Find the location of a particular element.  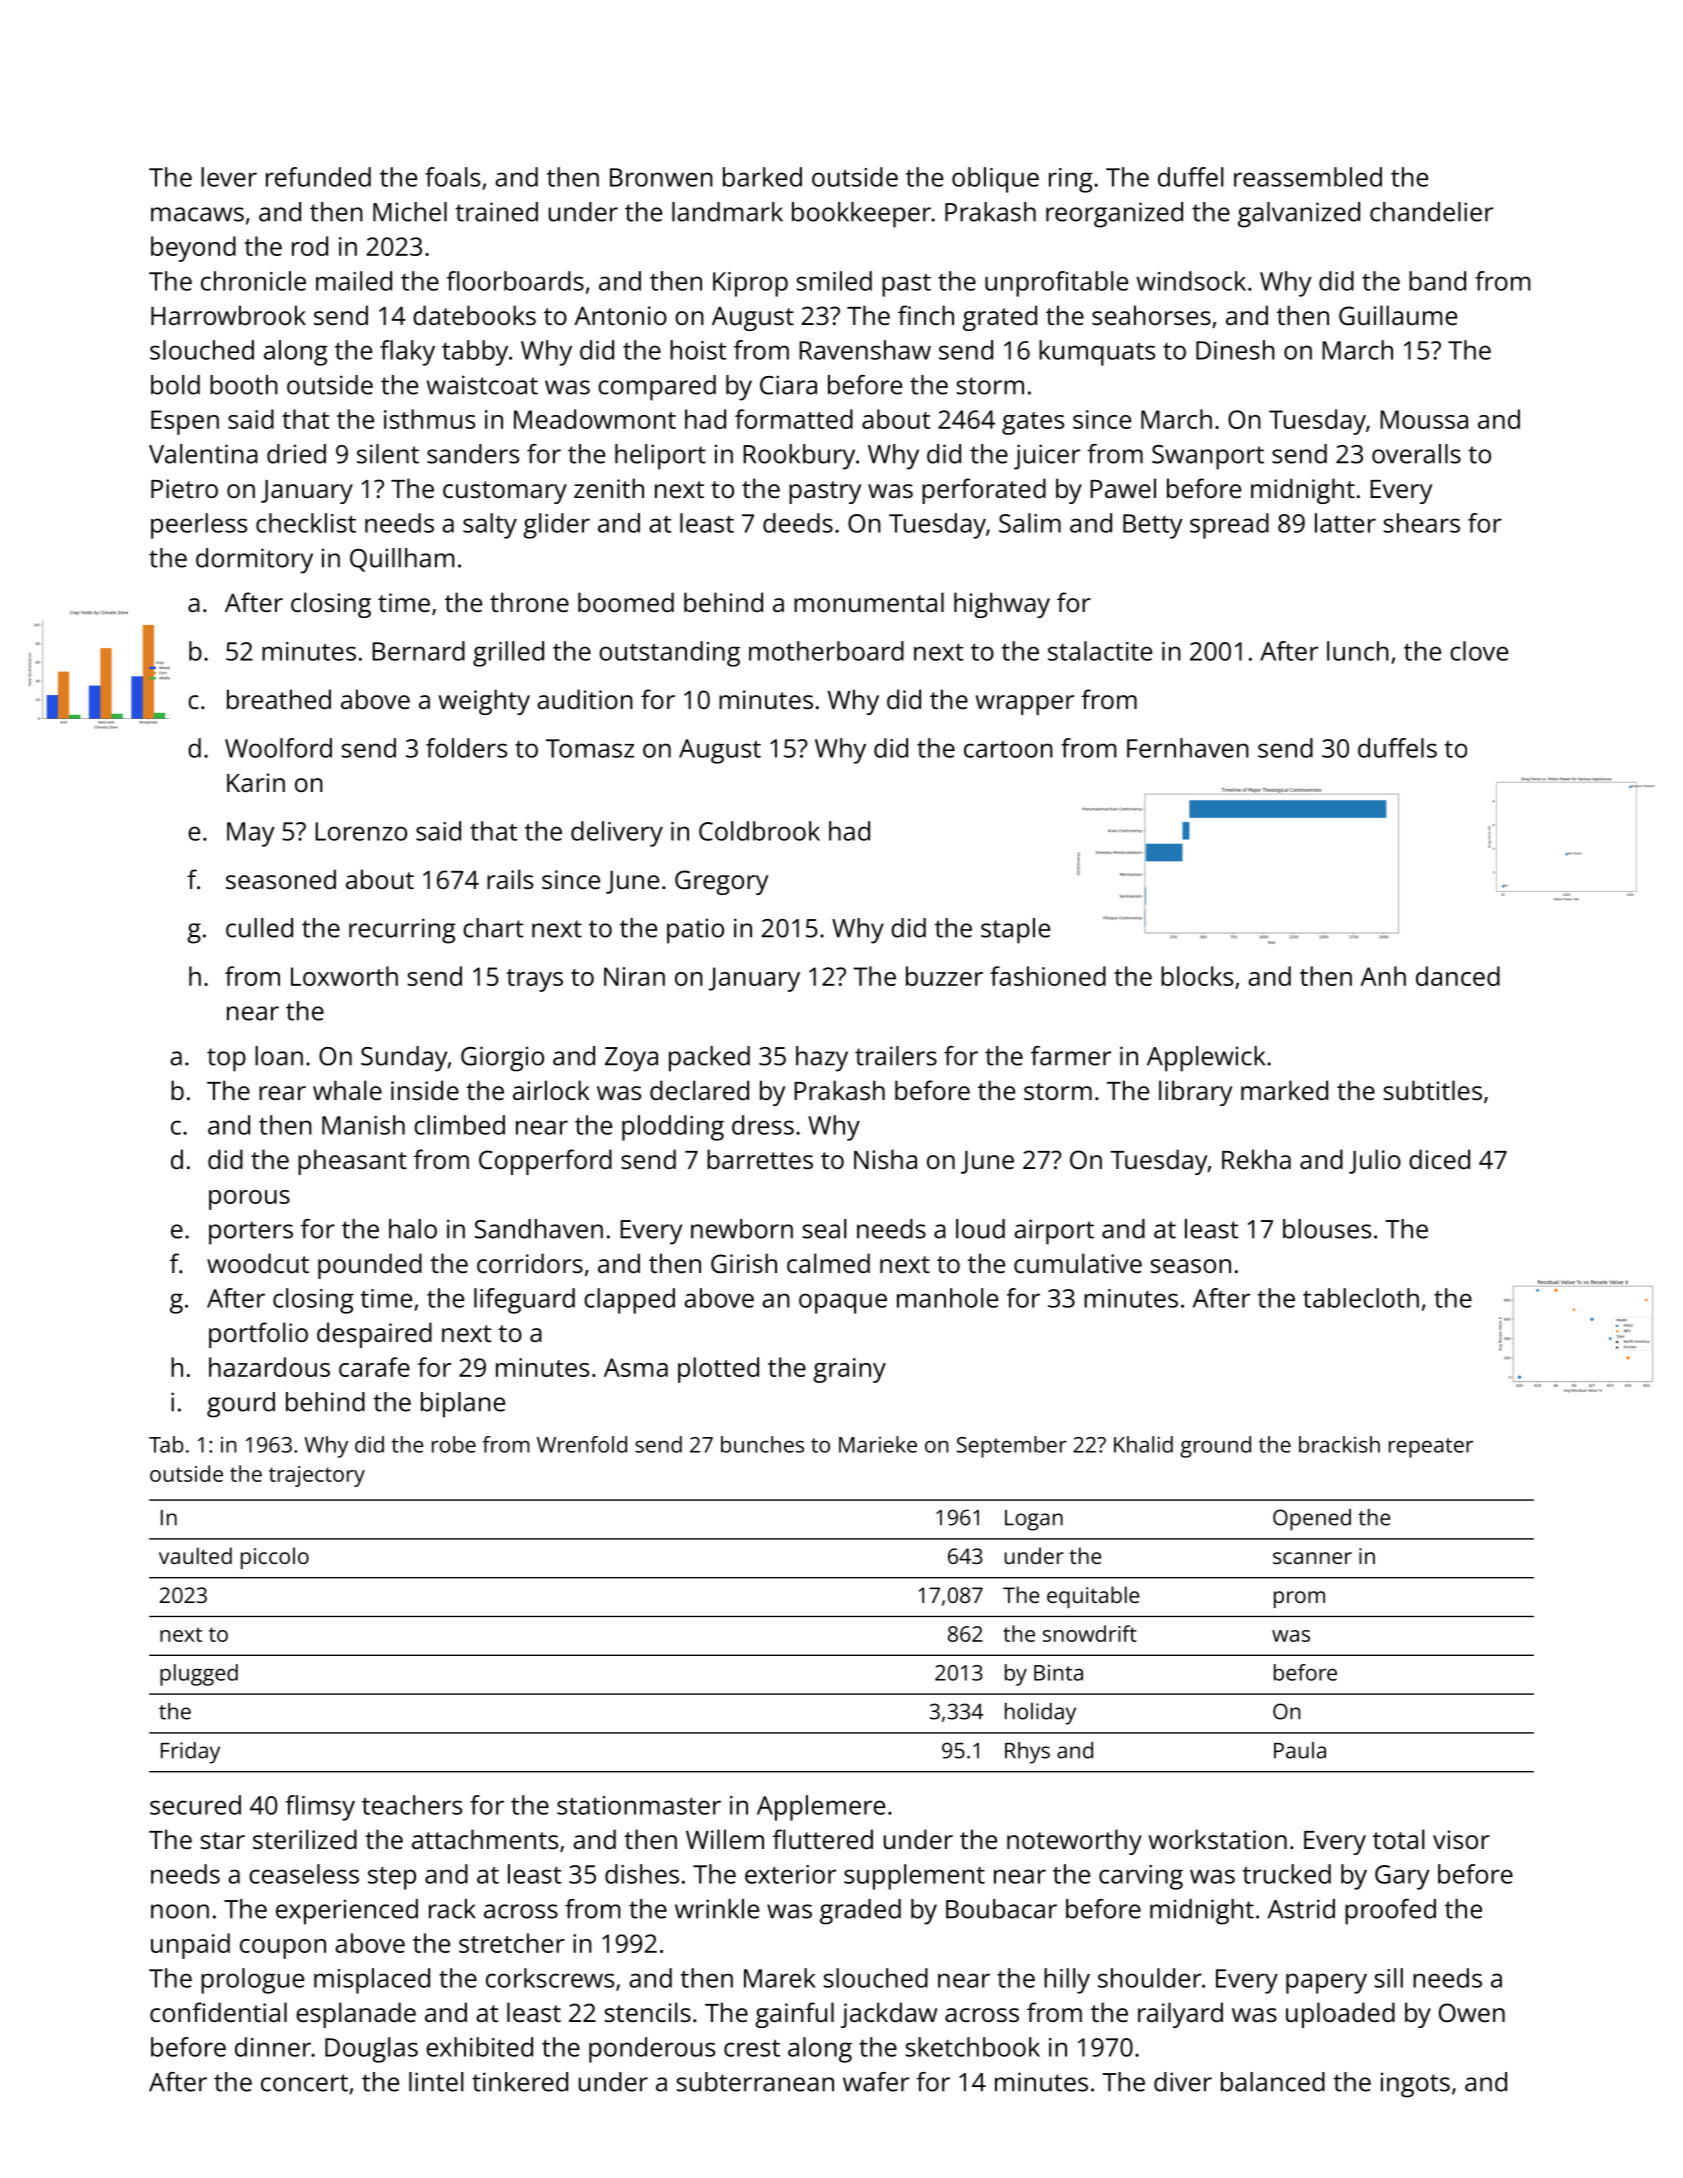

wafer is located at coordinates (876, 2082).
